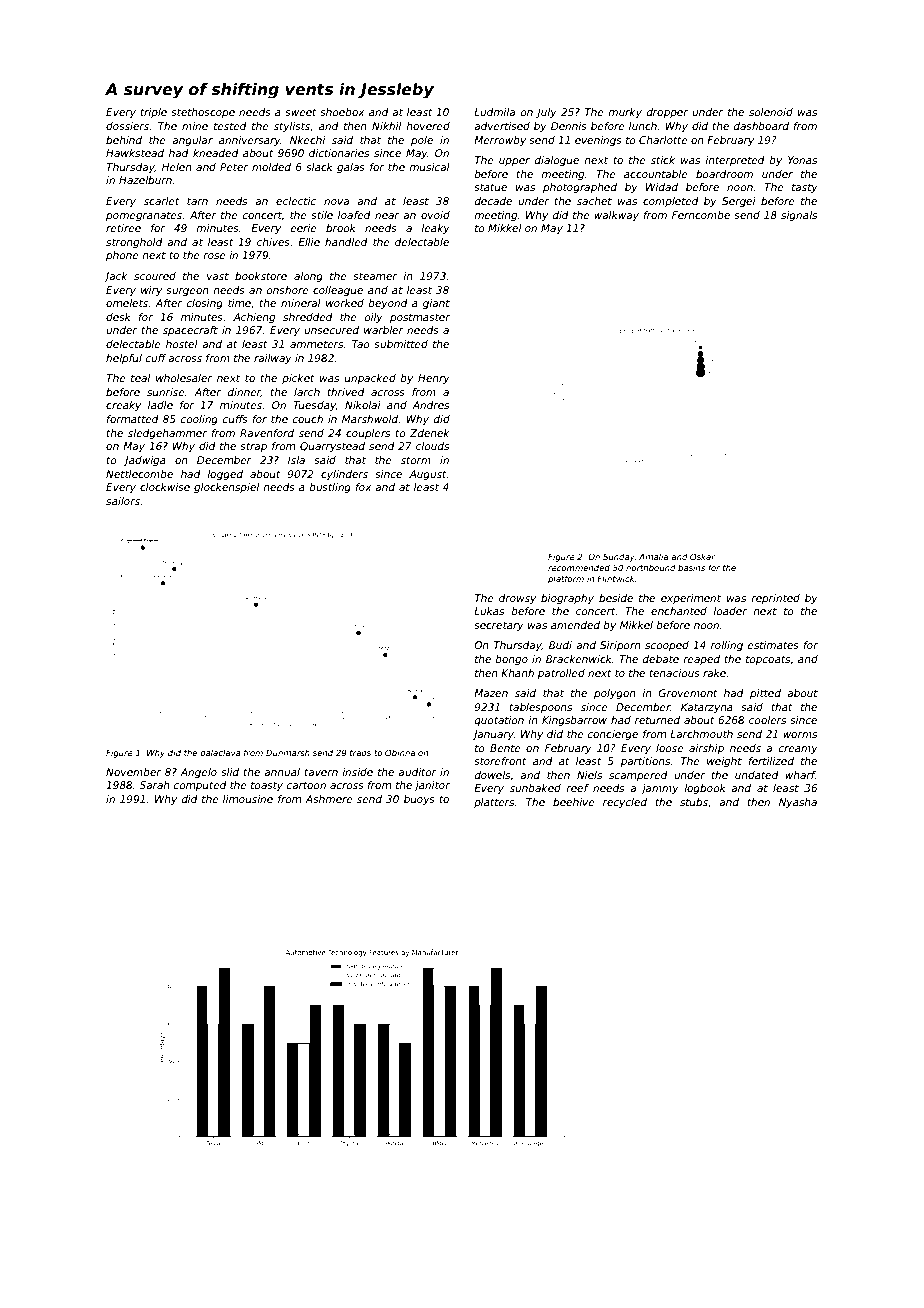  What do you see at coordinates (489, 611) in the screenshot?
I see `Lukas` at bounding box center [489, 611].
